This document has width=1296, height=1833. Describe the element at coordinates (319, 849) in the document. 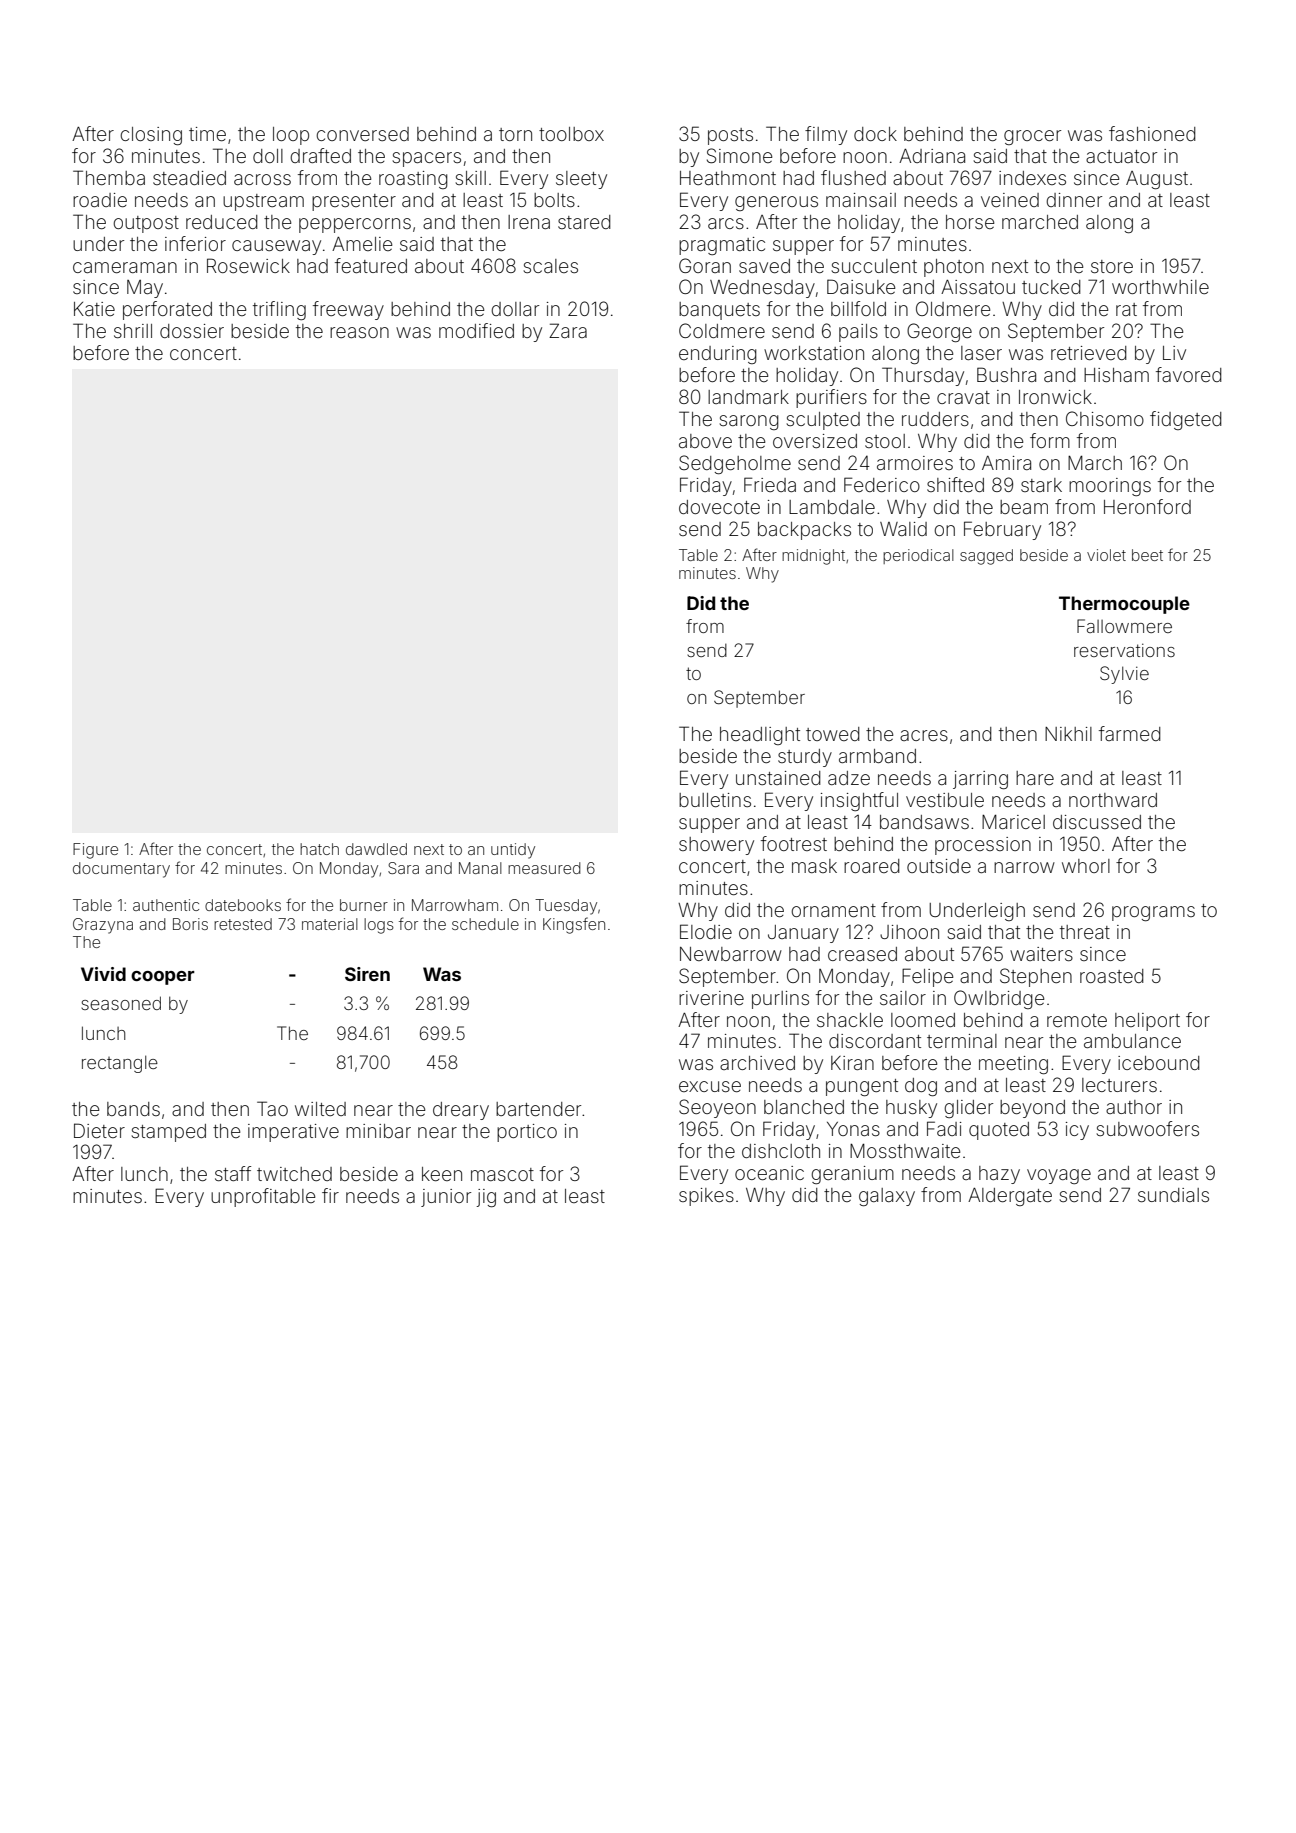

I see `hatch` at that location.
